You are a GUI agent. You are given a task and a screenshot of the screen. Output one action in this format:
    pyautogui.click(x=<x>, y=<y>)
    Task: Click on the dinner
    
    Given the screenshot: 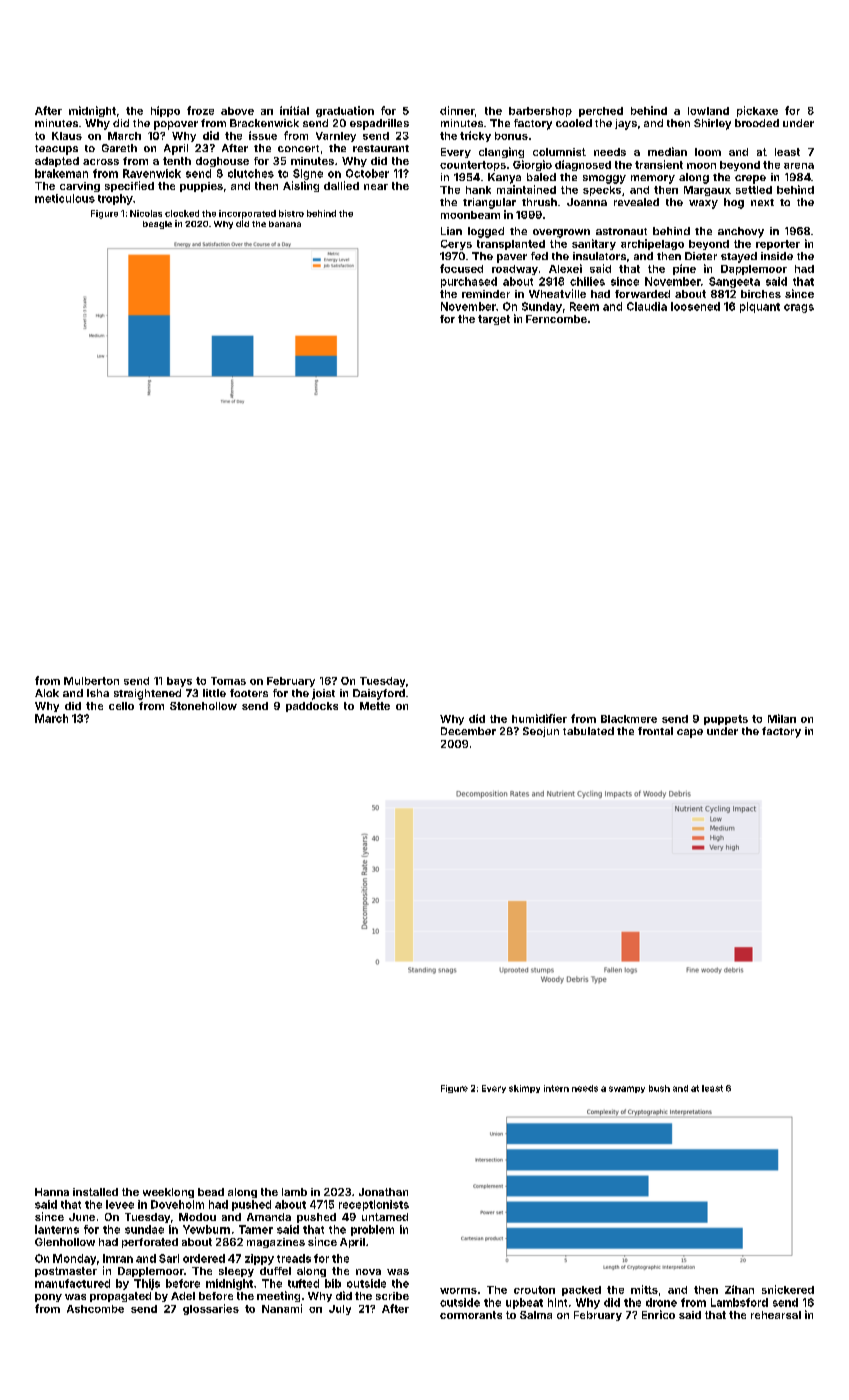 What is the action you would take?
    pyautogui.click(x=457, y=110)
